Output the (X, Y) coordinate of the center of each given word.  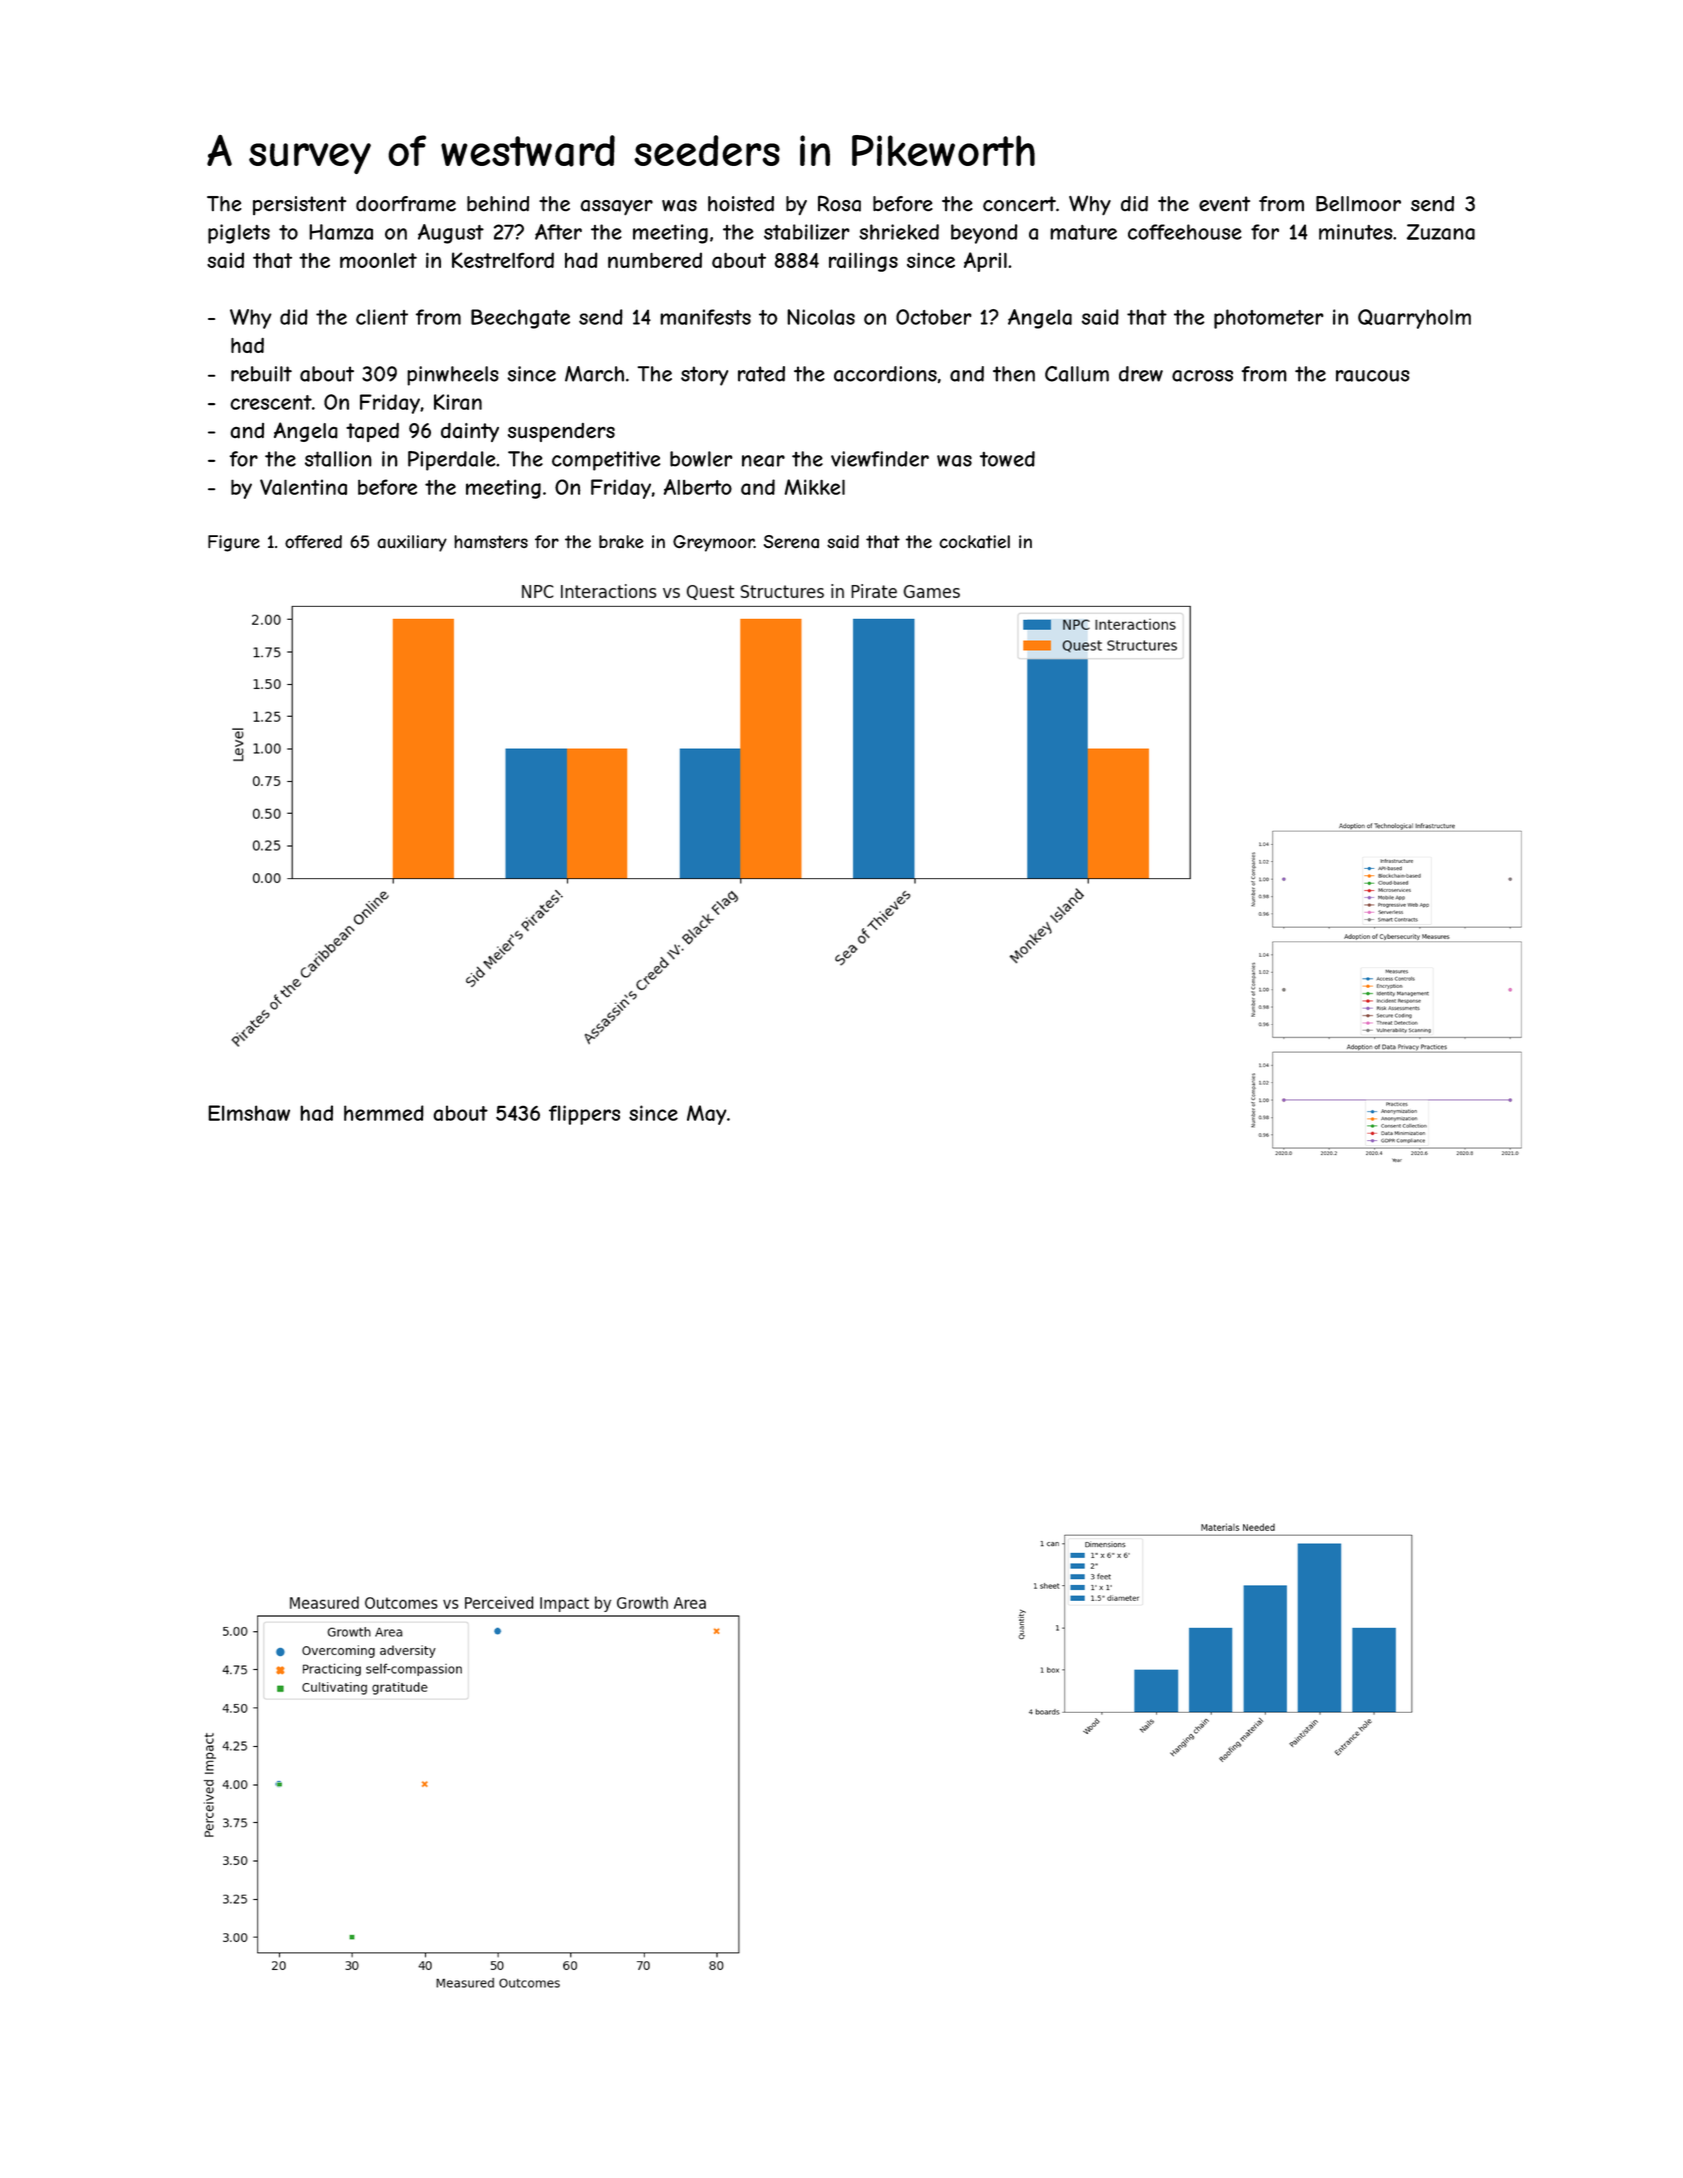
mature (1083, 232)
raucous (1372, 376)
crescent (271, 402)
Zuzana (1441, 232)
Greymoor (713, 543)
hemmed (384, 1113)
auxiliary (412, 543)
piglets (239, 234)
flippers (584, 1115)
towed (1007, 459)
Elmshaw (249, 1113)
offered (313, 541)
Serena (791, 541)
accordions (885, 374)
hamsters (491, 541)
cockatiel (974, 542)
